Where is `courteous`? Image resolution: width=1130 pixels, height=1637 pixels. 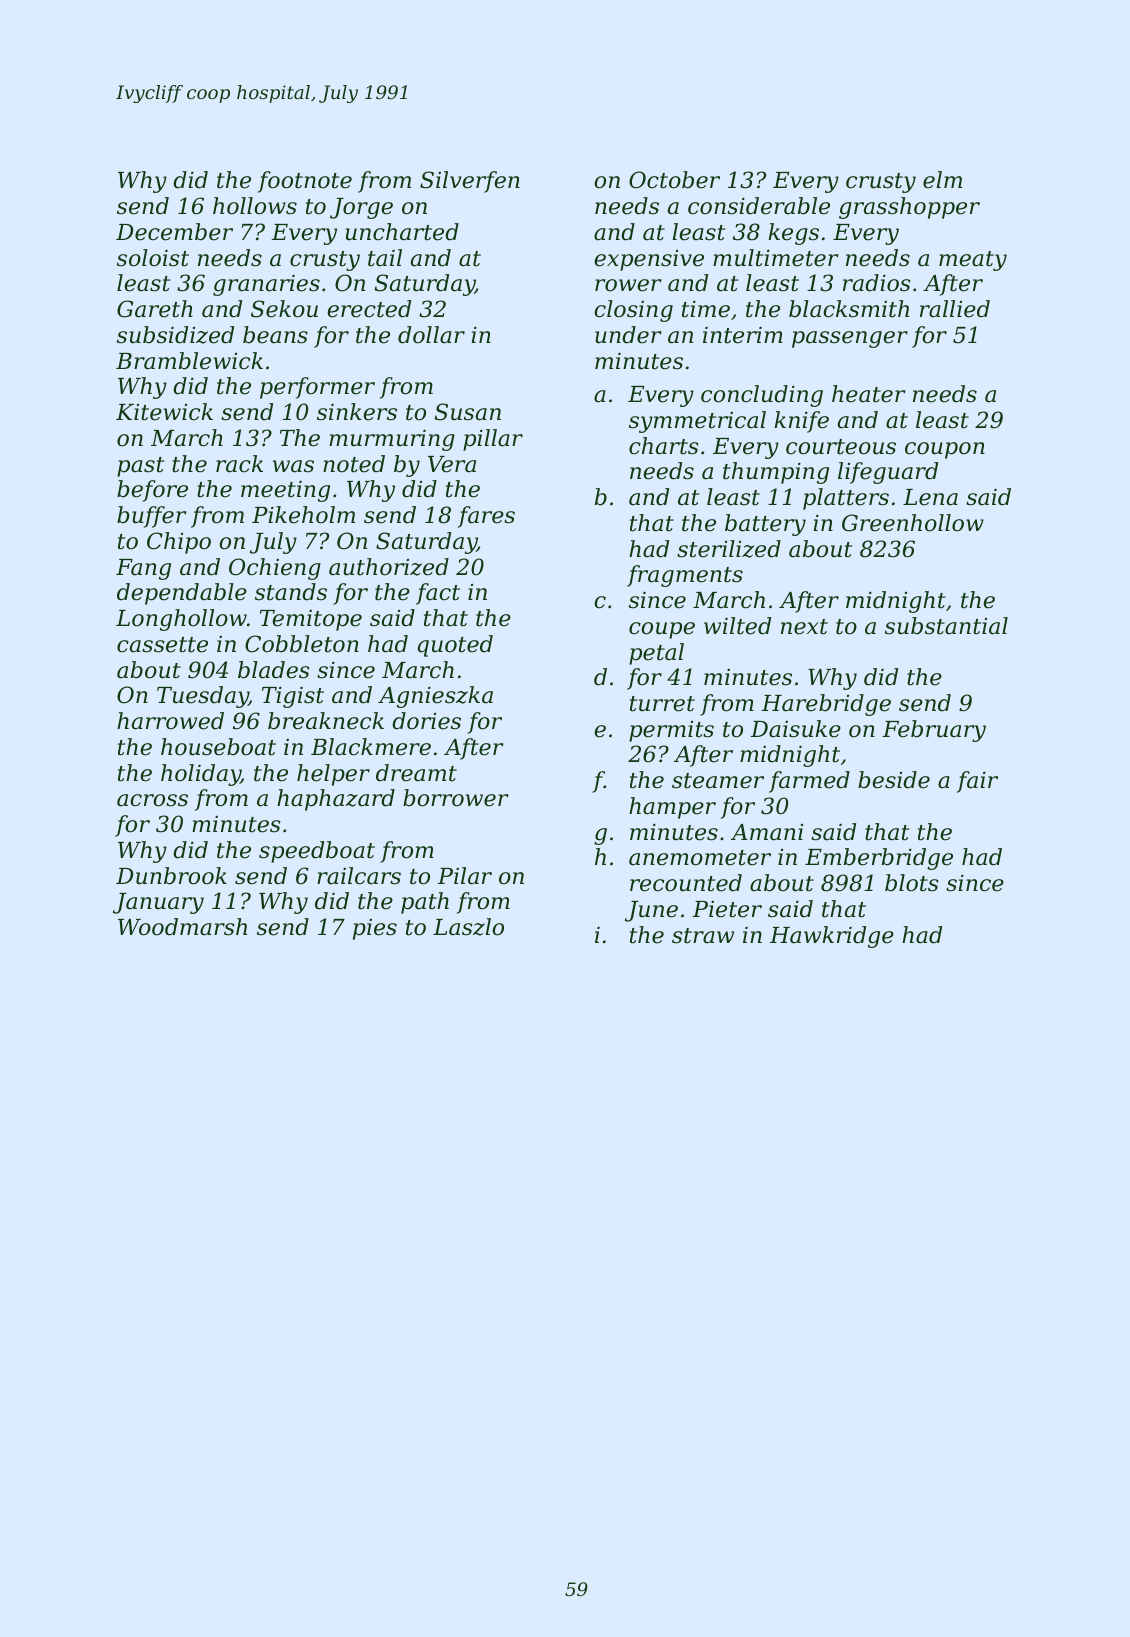 courteous is located at coordinates (841, 447).
